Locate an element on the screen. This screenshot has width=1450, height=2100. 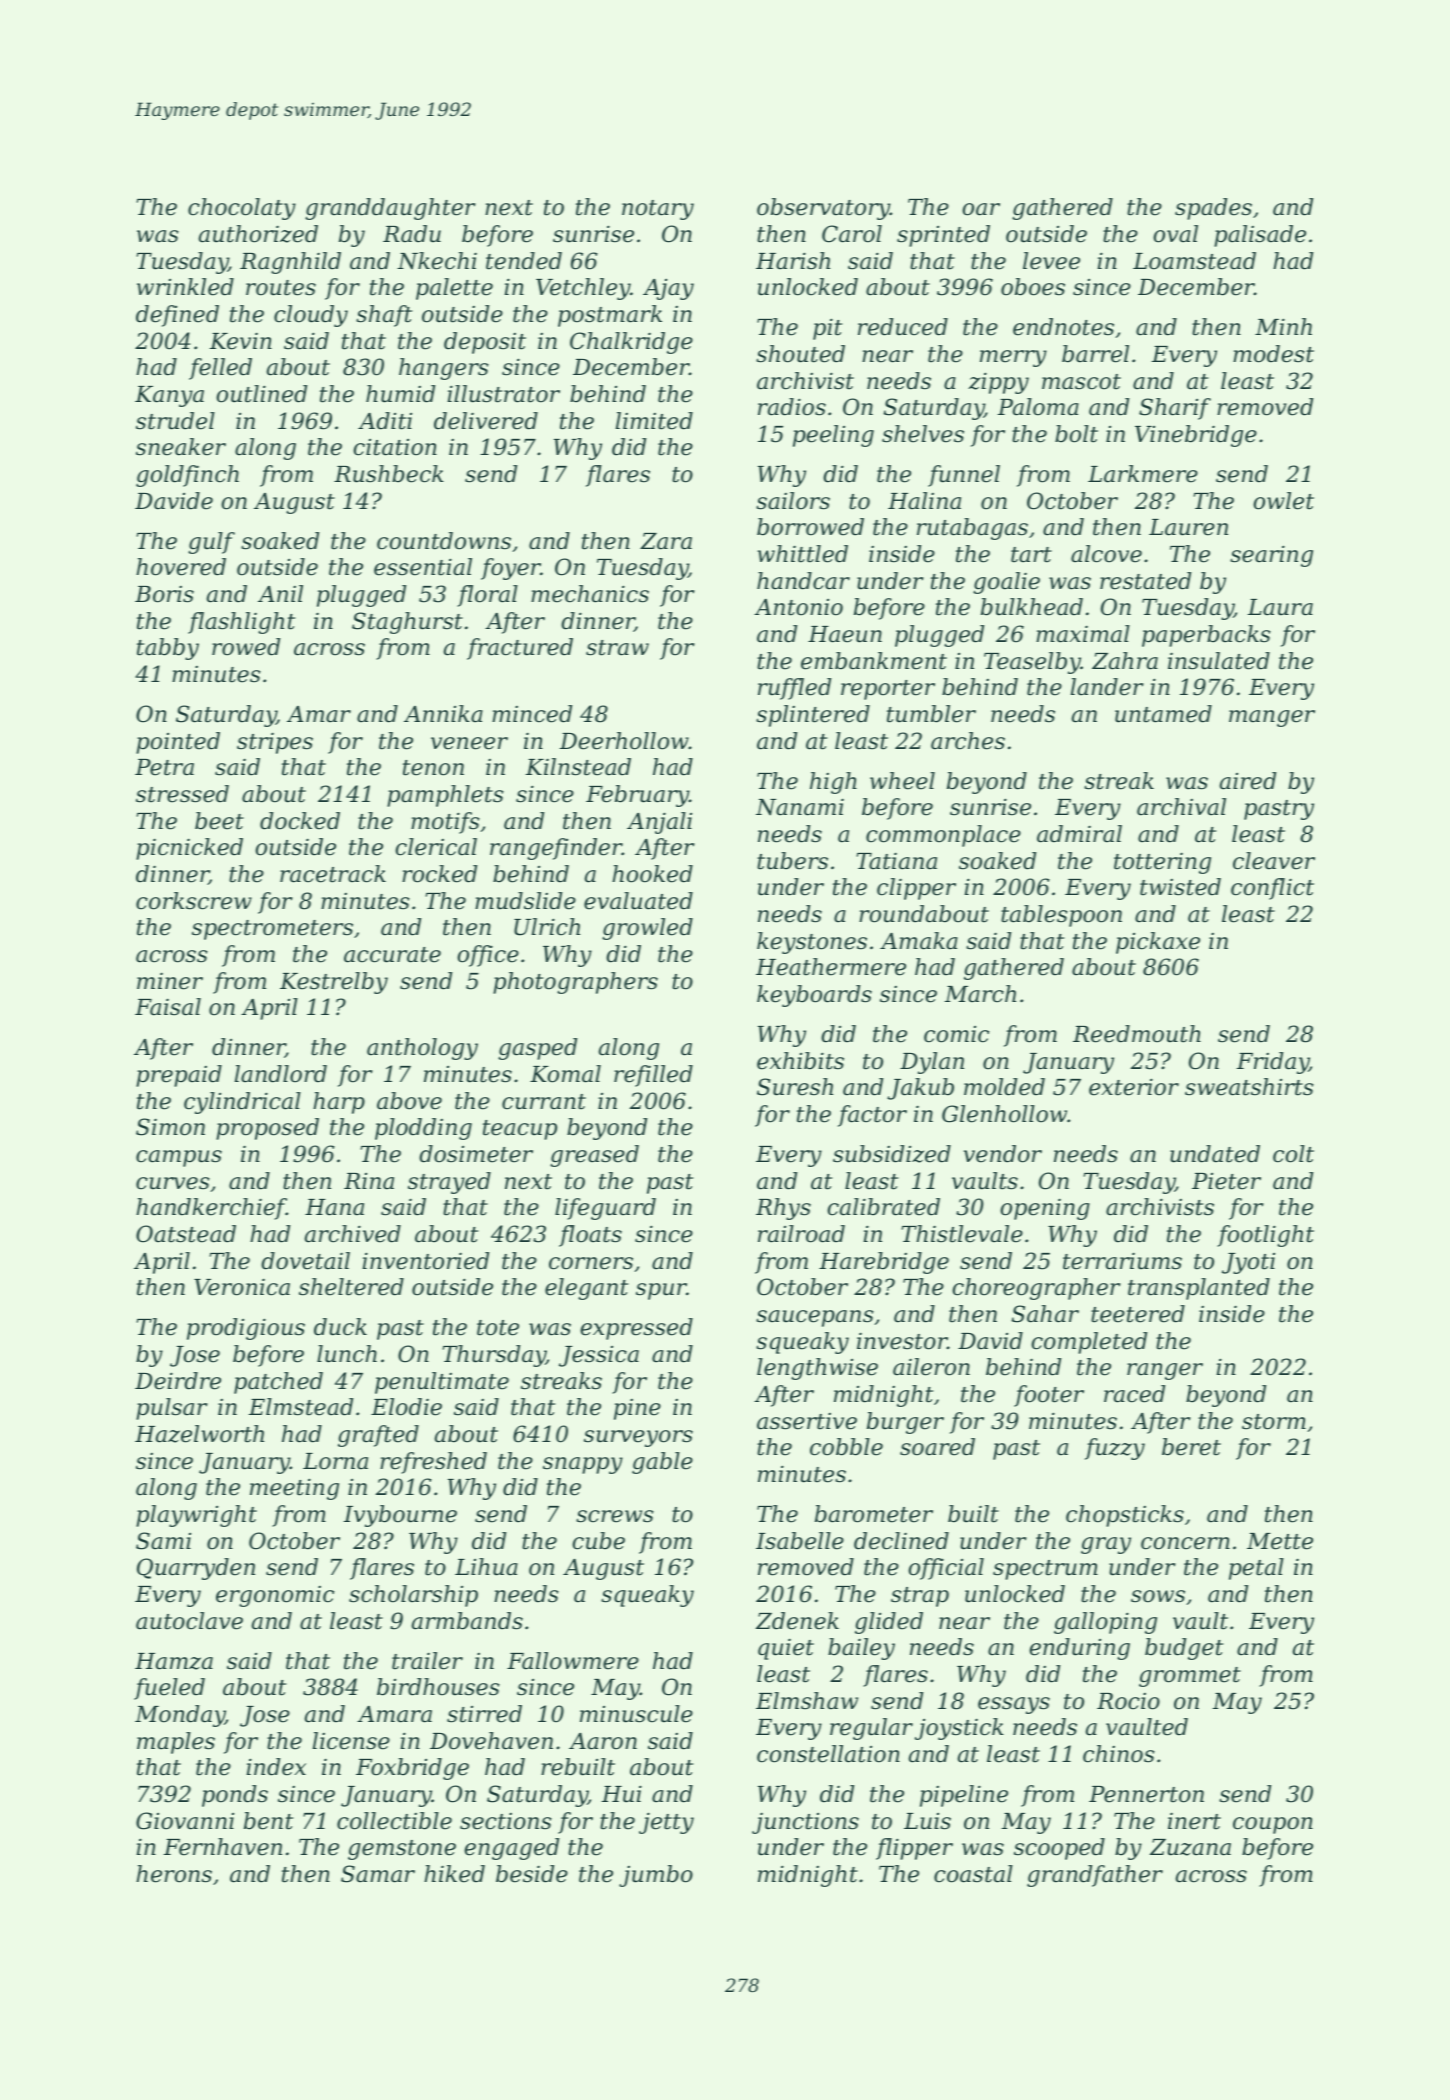
terrariums is located at coordinates (1122, 1261).
